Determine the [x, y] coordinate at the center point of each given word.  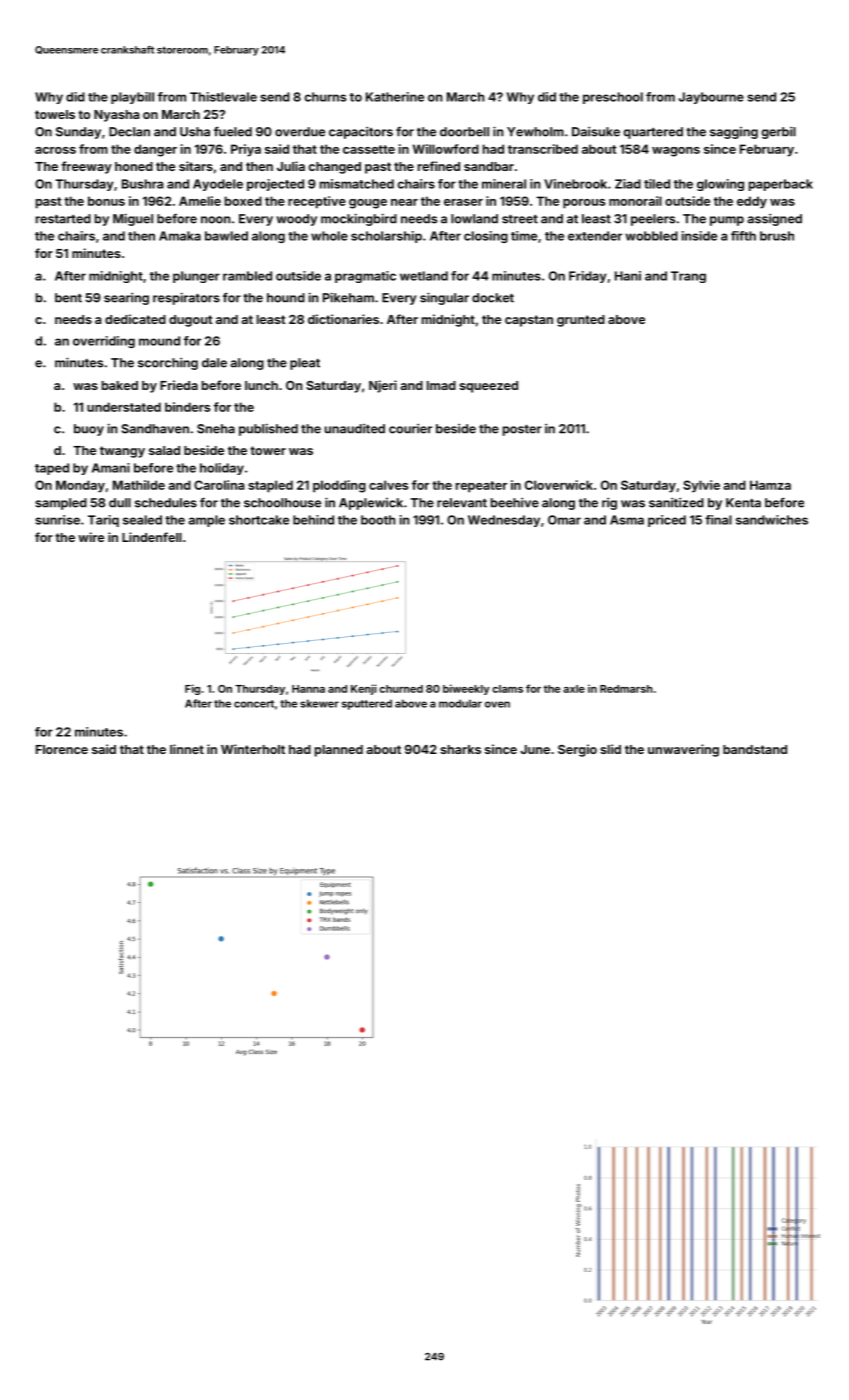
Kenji [364, 689]
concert [254, 704]
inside [699, 236]
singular [444, 298]
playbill [132, 98]
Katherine [395, 97]
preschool [613, 98]
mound [159, 341]
